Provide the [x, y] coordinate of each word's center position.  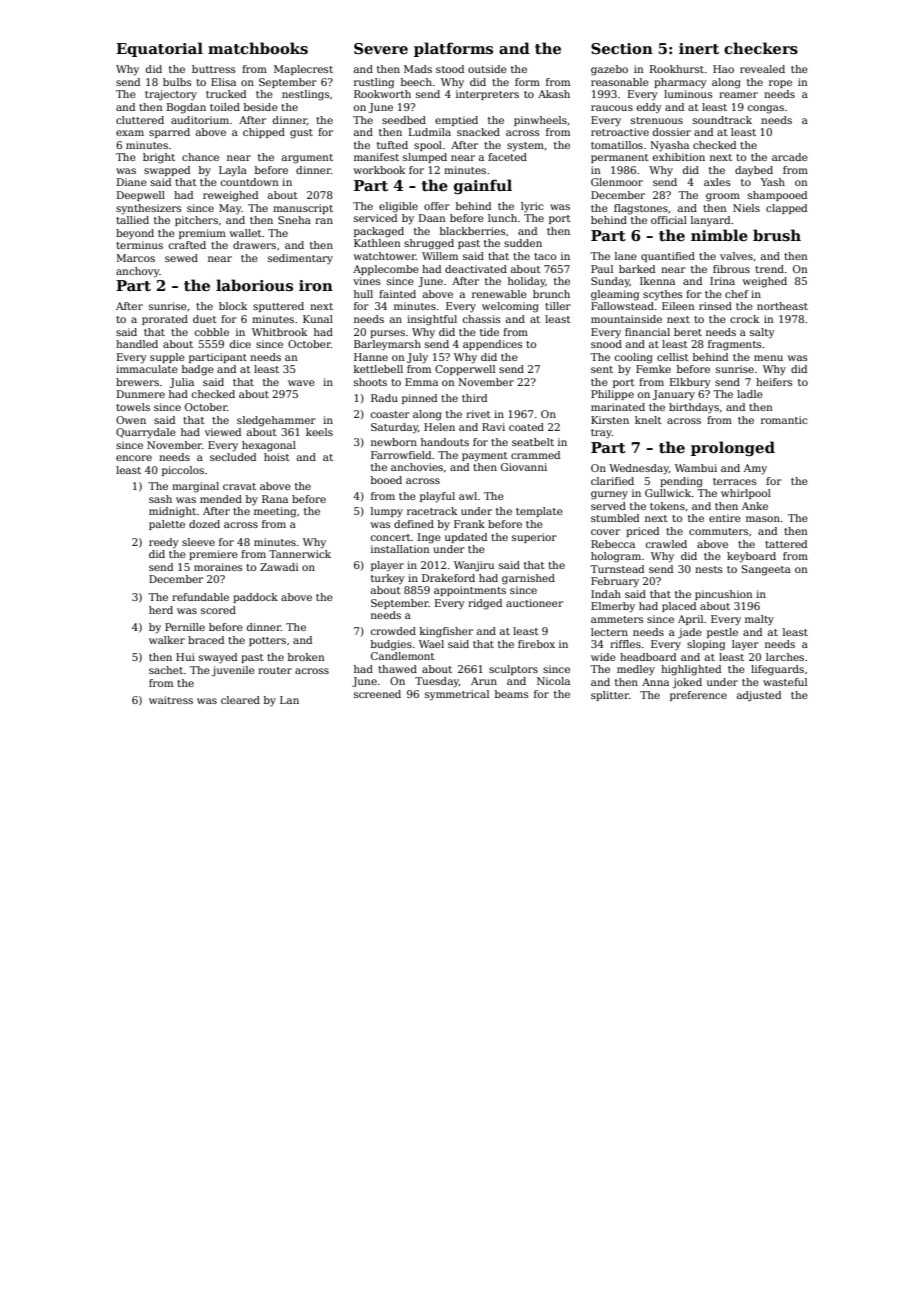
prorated [165, 320]
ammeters [617, 619]
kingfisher [446, 632]
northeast [782, 306]
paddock [255, 598]
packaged [379, 232]
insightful [432, 320]
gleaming [615, 295]
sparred [169, 133]
